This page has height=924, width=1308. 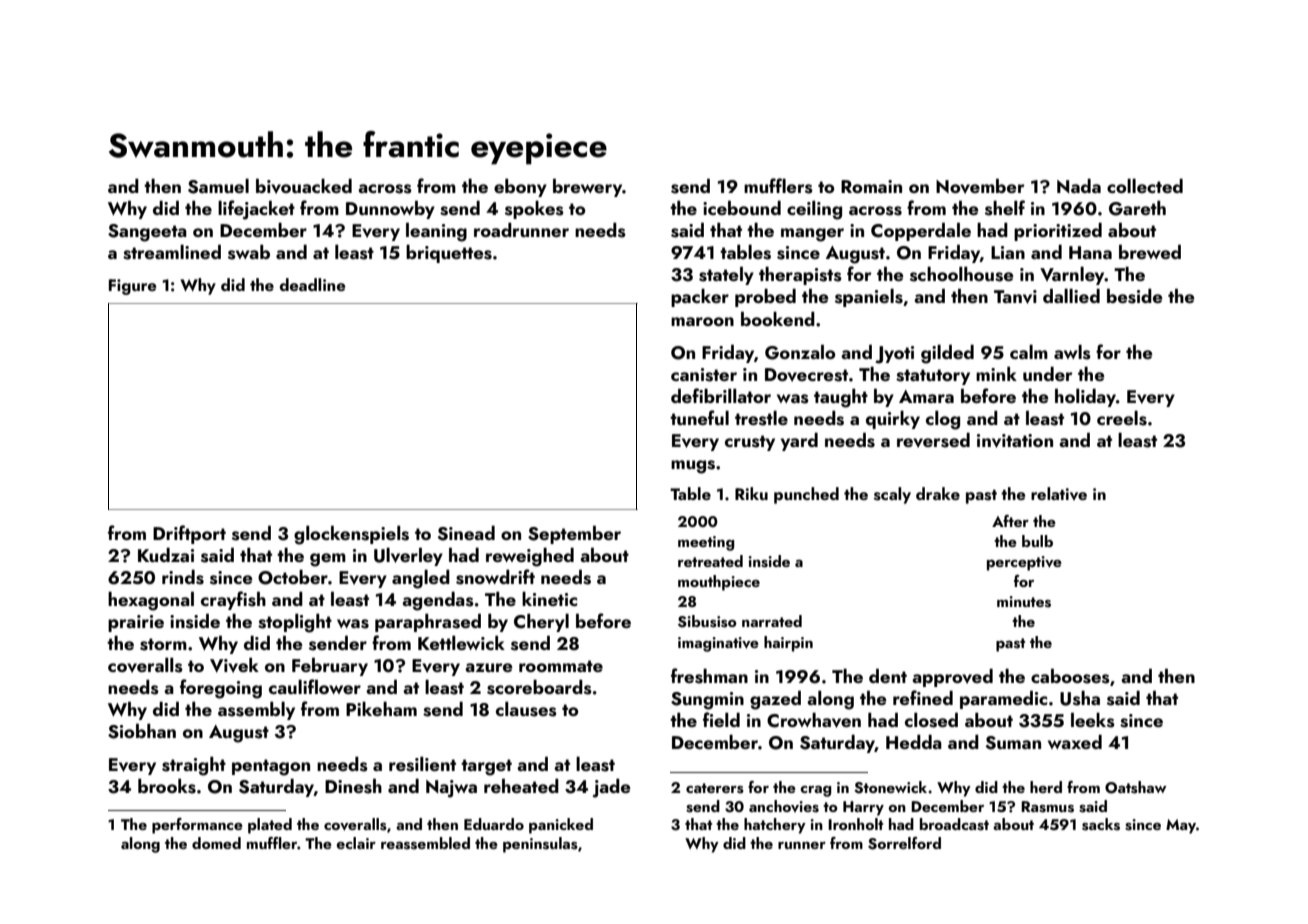 I want to click on peninsulas, so click(x=540, y=845).
